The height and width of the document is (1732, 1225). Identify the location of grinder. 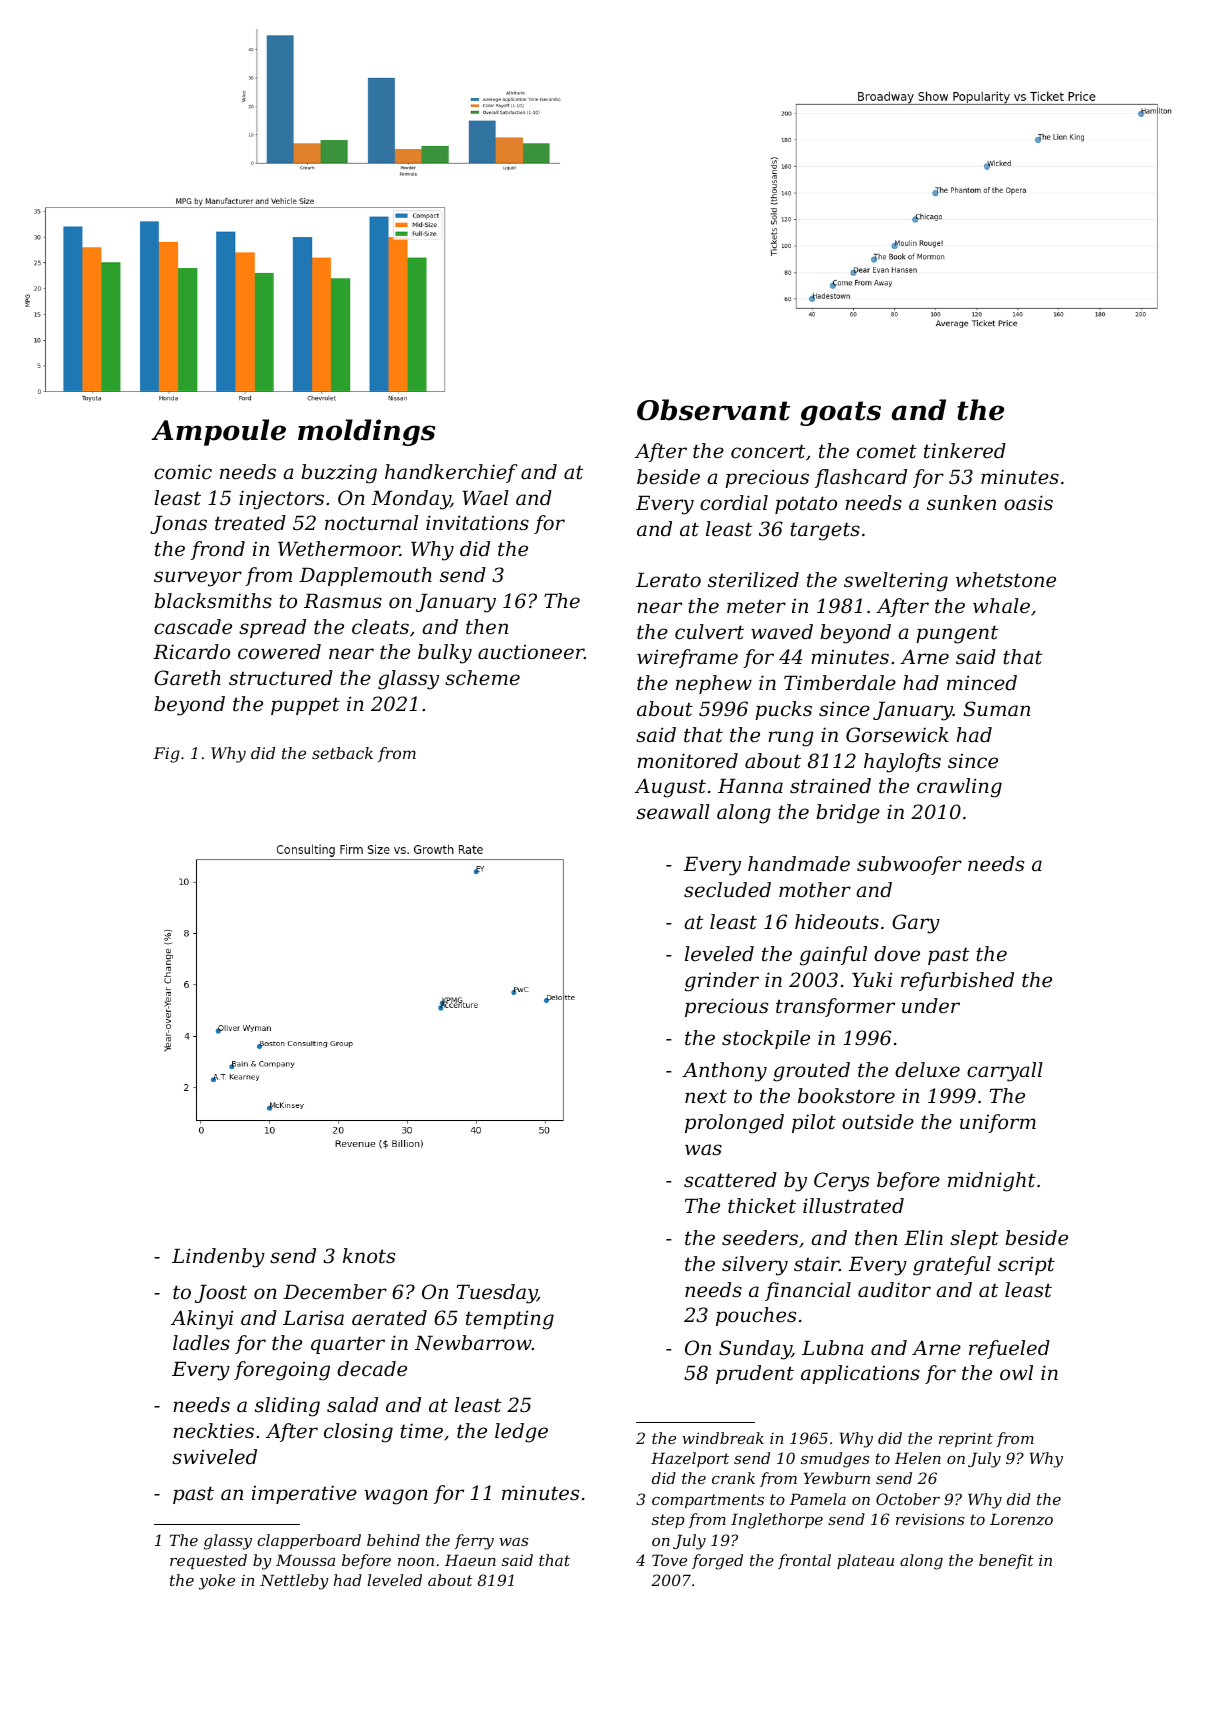
(722, 982).
